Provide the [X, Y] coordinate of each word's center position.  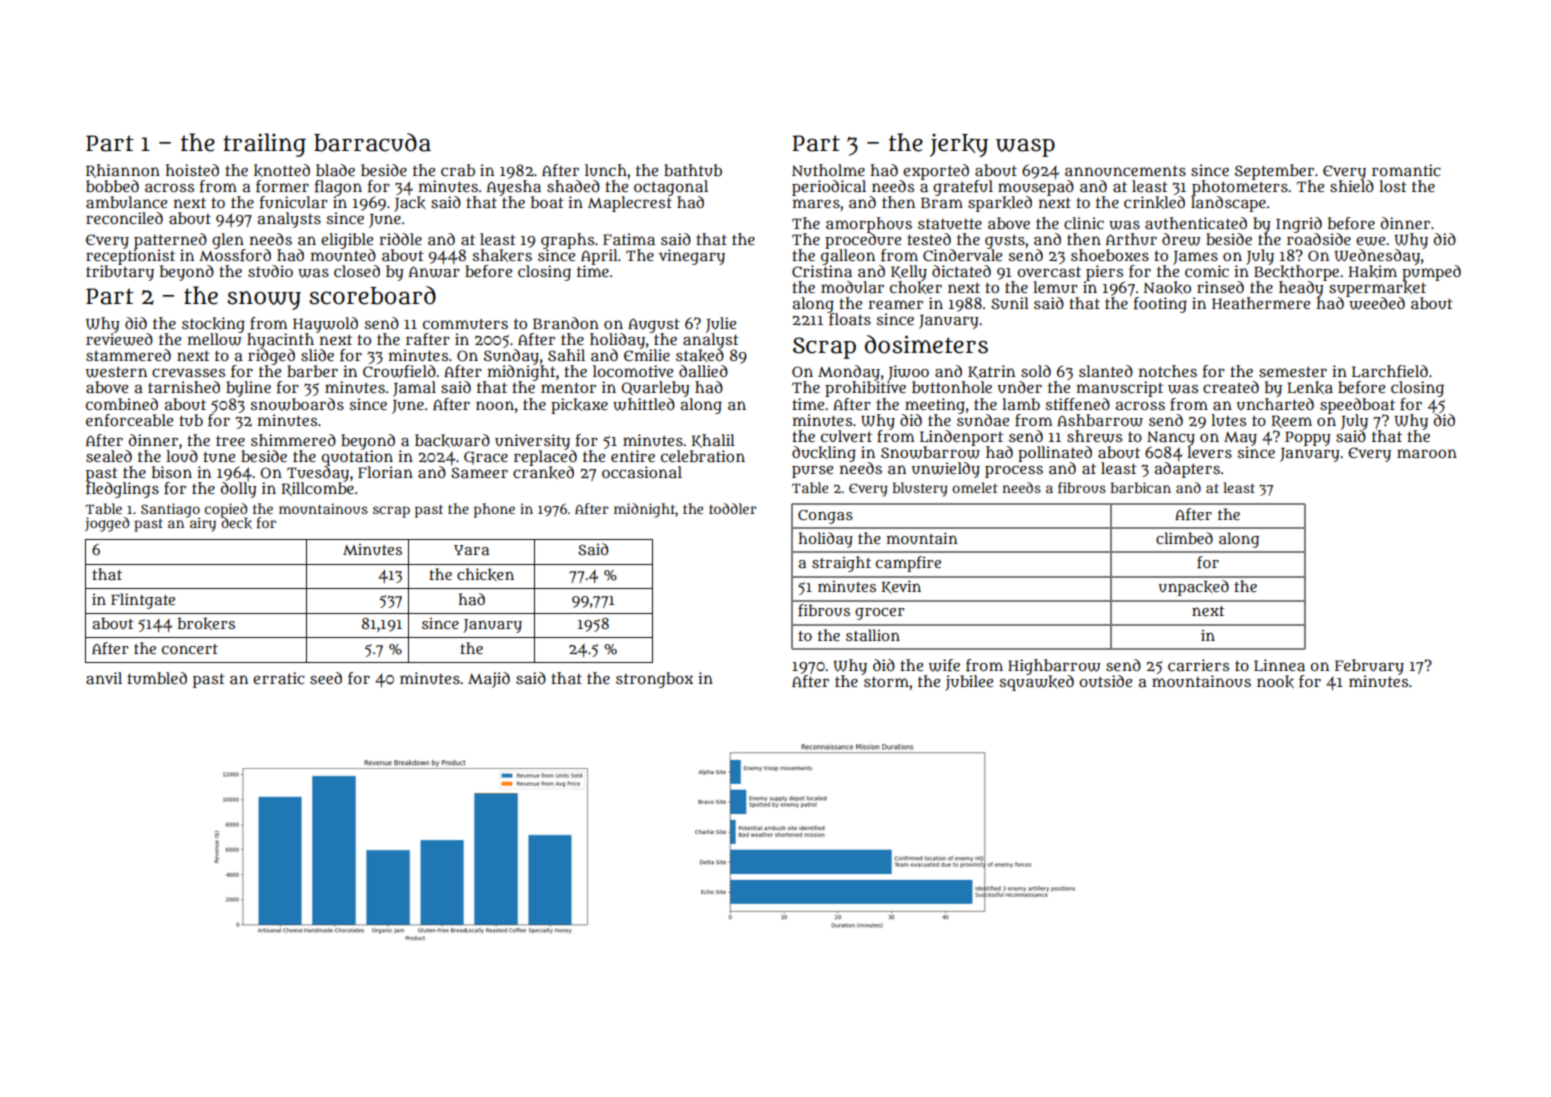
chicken [485, 574]
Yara [471, 550]
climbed [1184, 538]
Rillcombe [317, 489]
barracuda [372, 142]
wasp [1025, 148]
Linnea [1279, 665]
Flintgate [143, 601]
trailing [264, 145]
